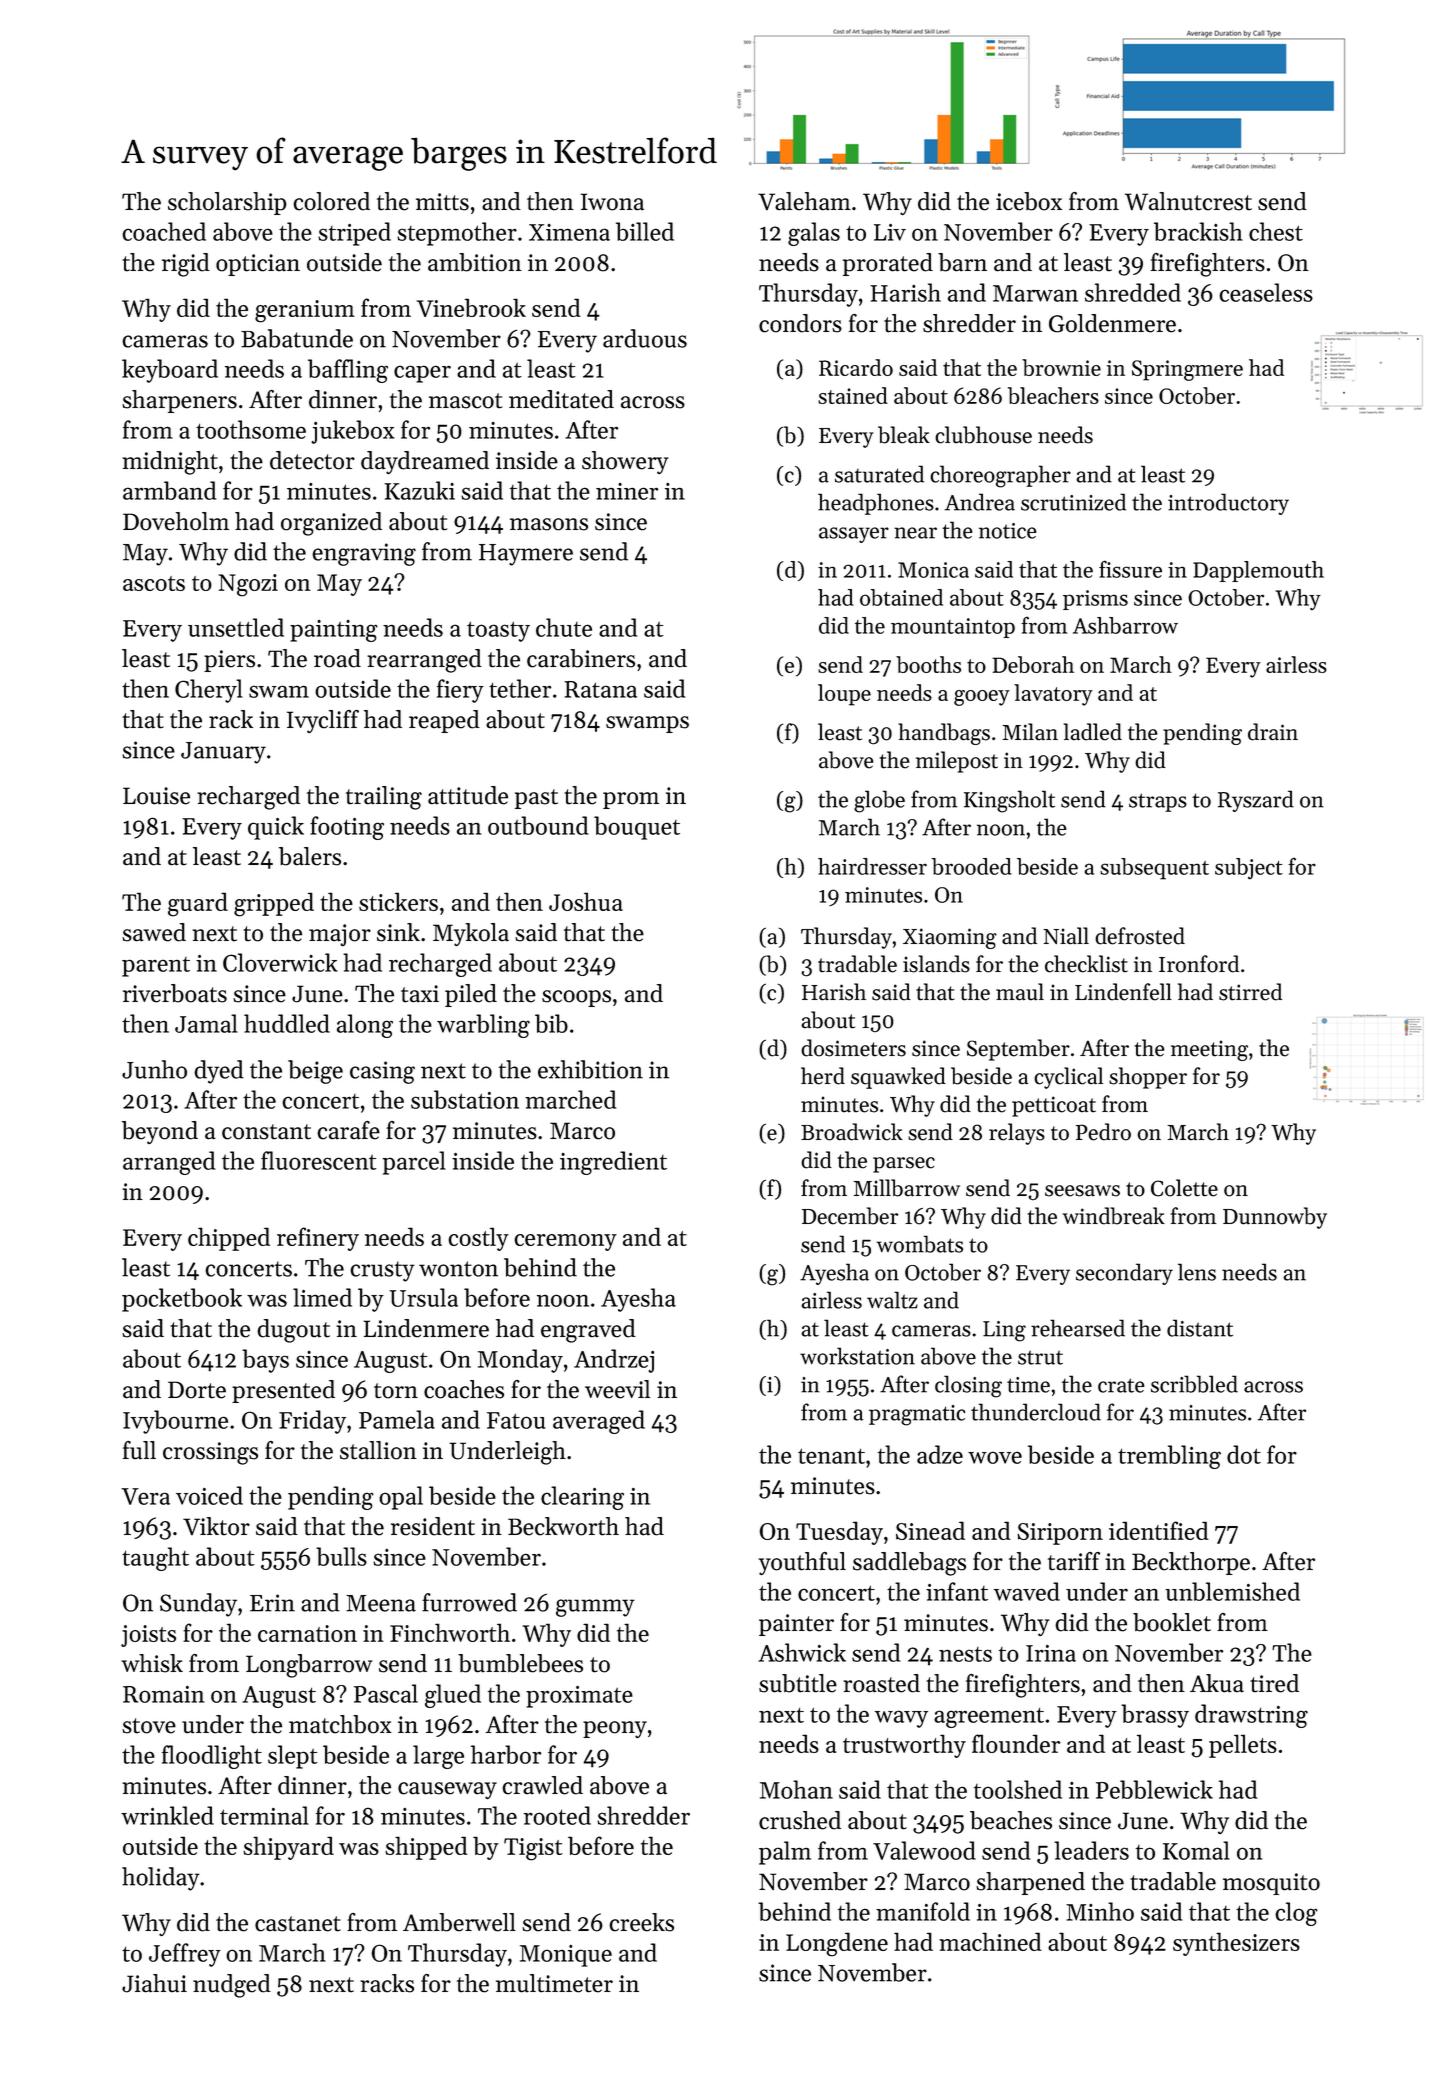 The width and height of the screenshot is (1450, 2100). What do you see at coordinates (990, 1941) in the screenshot?
I see `machined` at bounding box center [990, 1941].
